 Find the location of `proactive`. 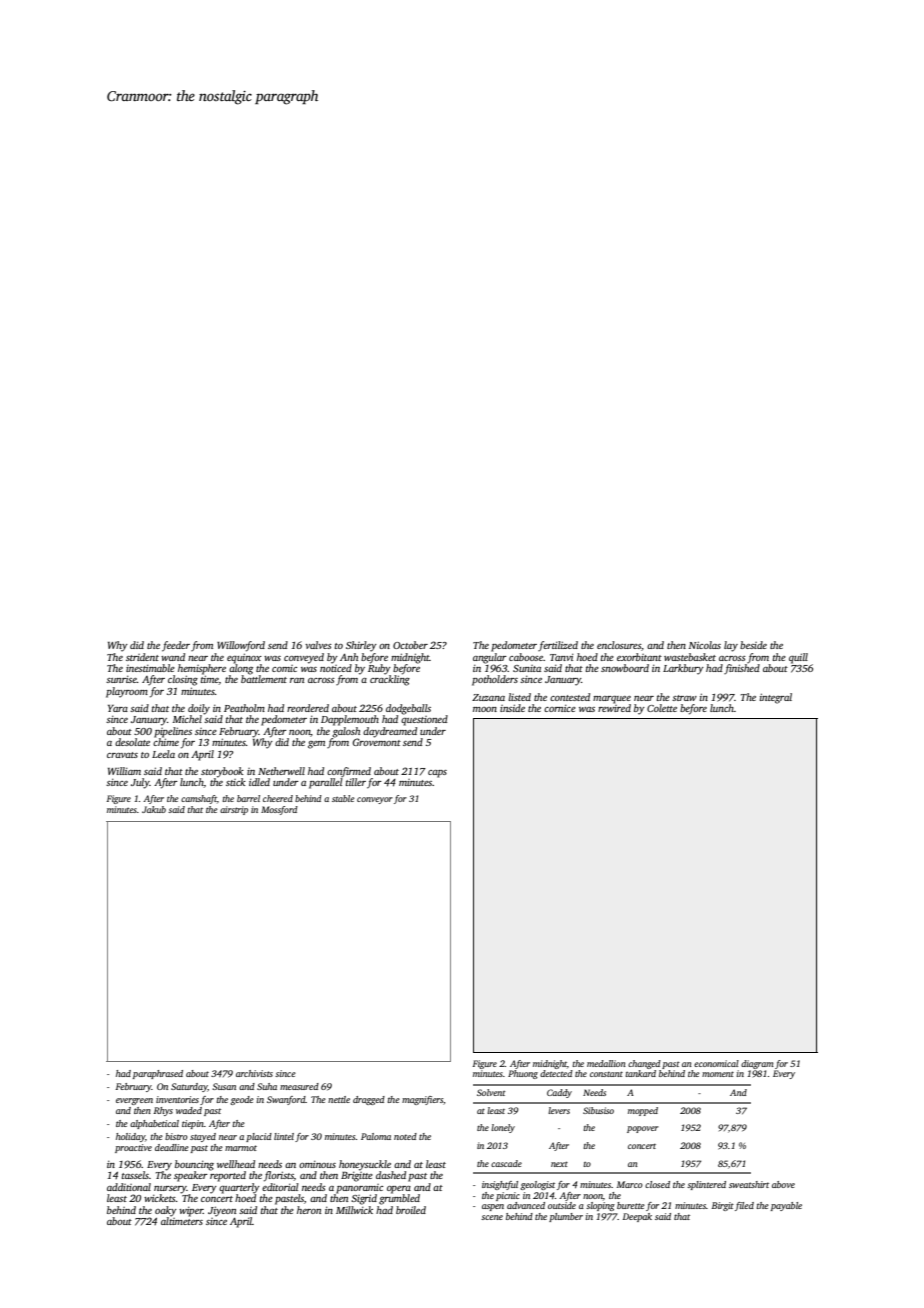

proactive is located at coordinates (133, 1148).
